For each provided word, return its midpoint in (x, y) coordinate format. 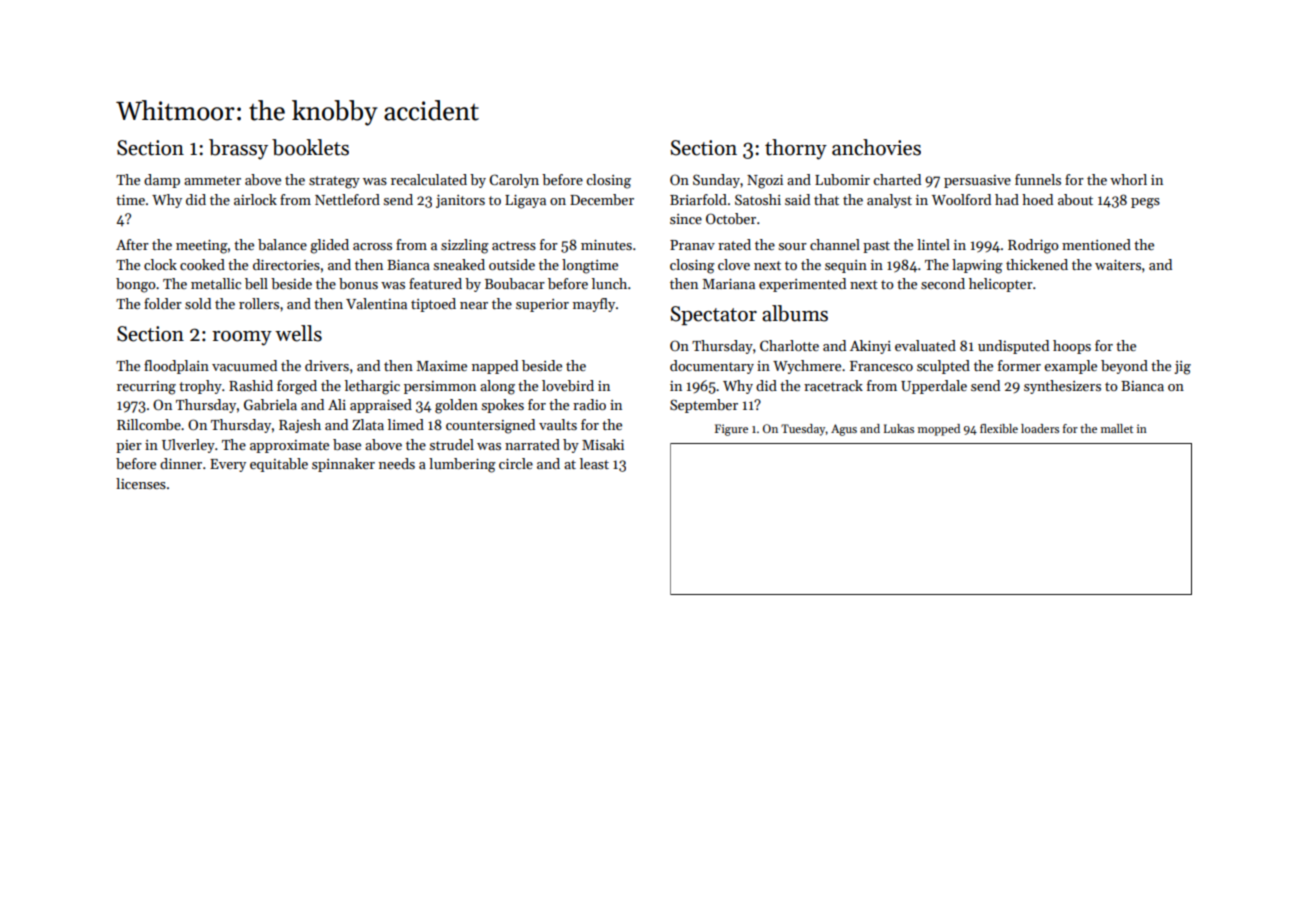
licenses (141, 483)
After (132, 244)
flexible (999, 428)
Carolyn (514, 181)
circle (516, 463)
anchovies (876, 147)
